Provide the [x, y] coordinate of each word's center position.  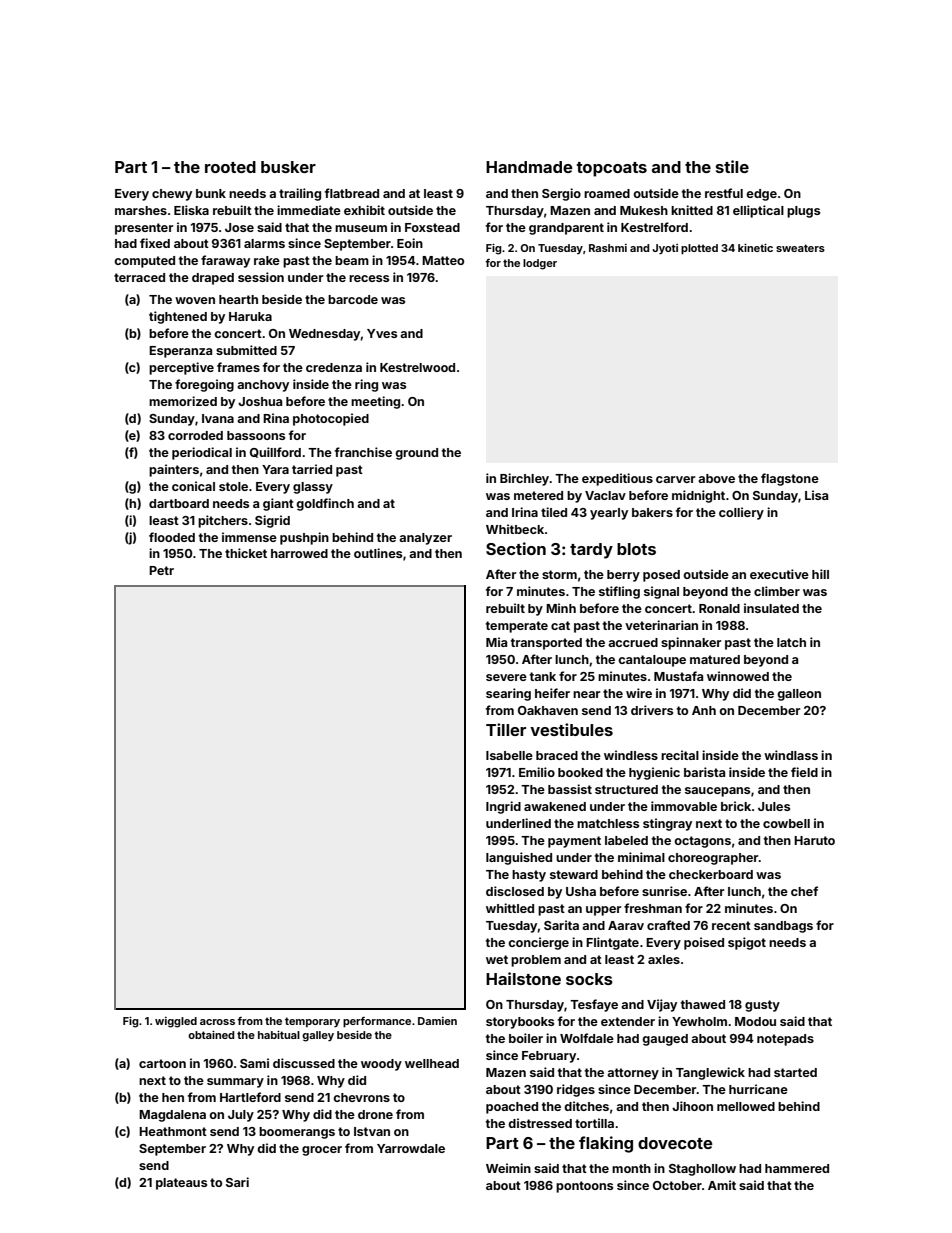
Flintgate [612, 943]
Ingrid [503, 807]
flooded [172, 537]
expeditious [617, 479]
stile [732, 166]
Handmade [529, 167]
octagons [702, 842]
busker [288, 167]
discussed [304, 1063]
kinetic [755, 248]
